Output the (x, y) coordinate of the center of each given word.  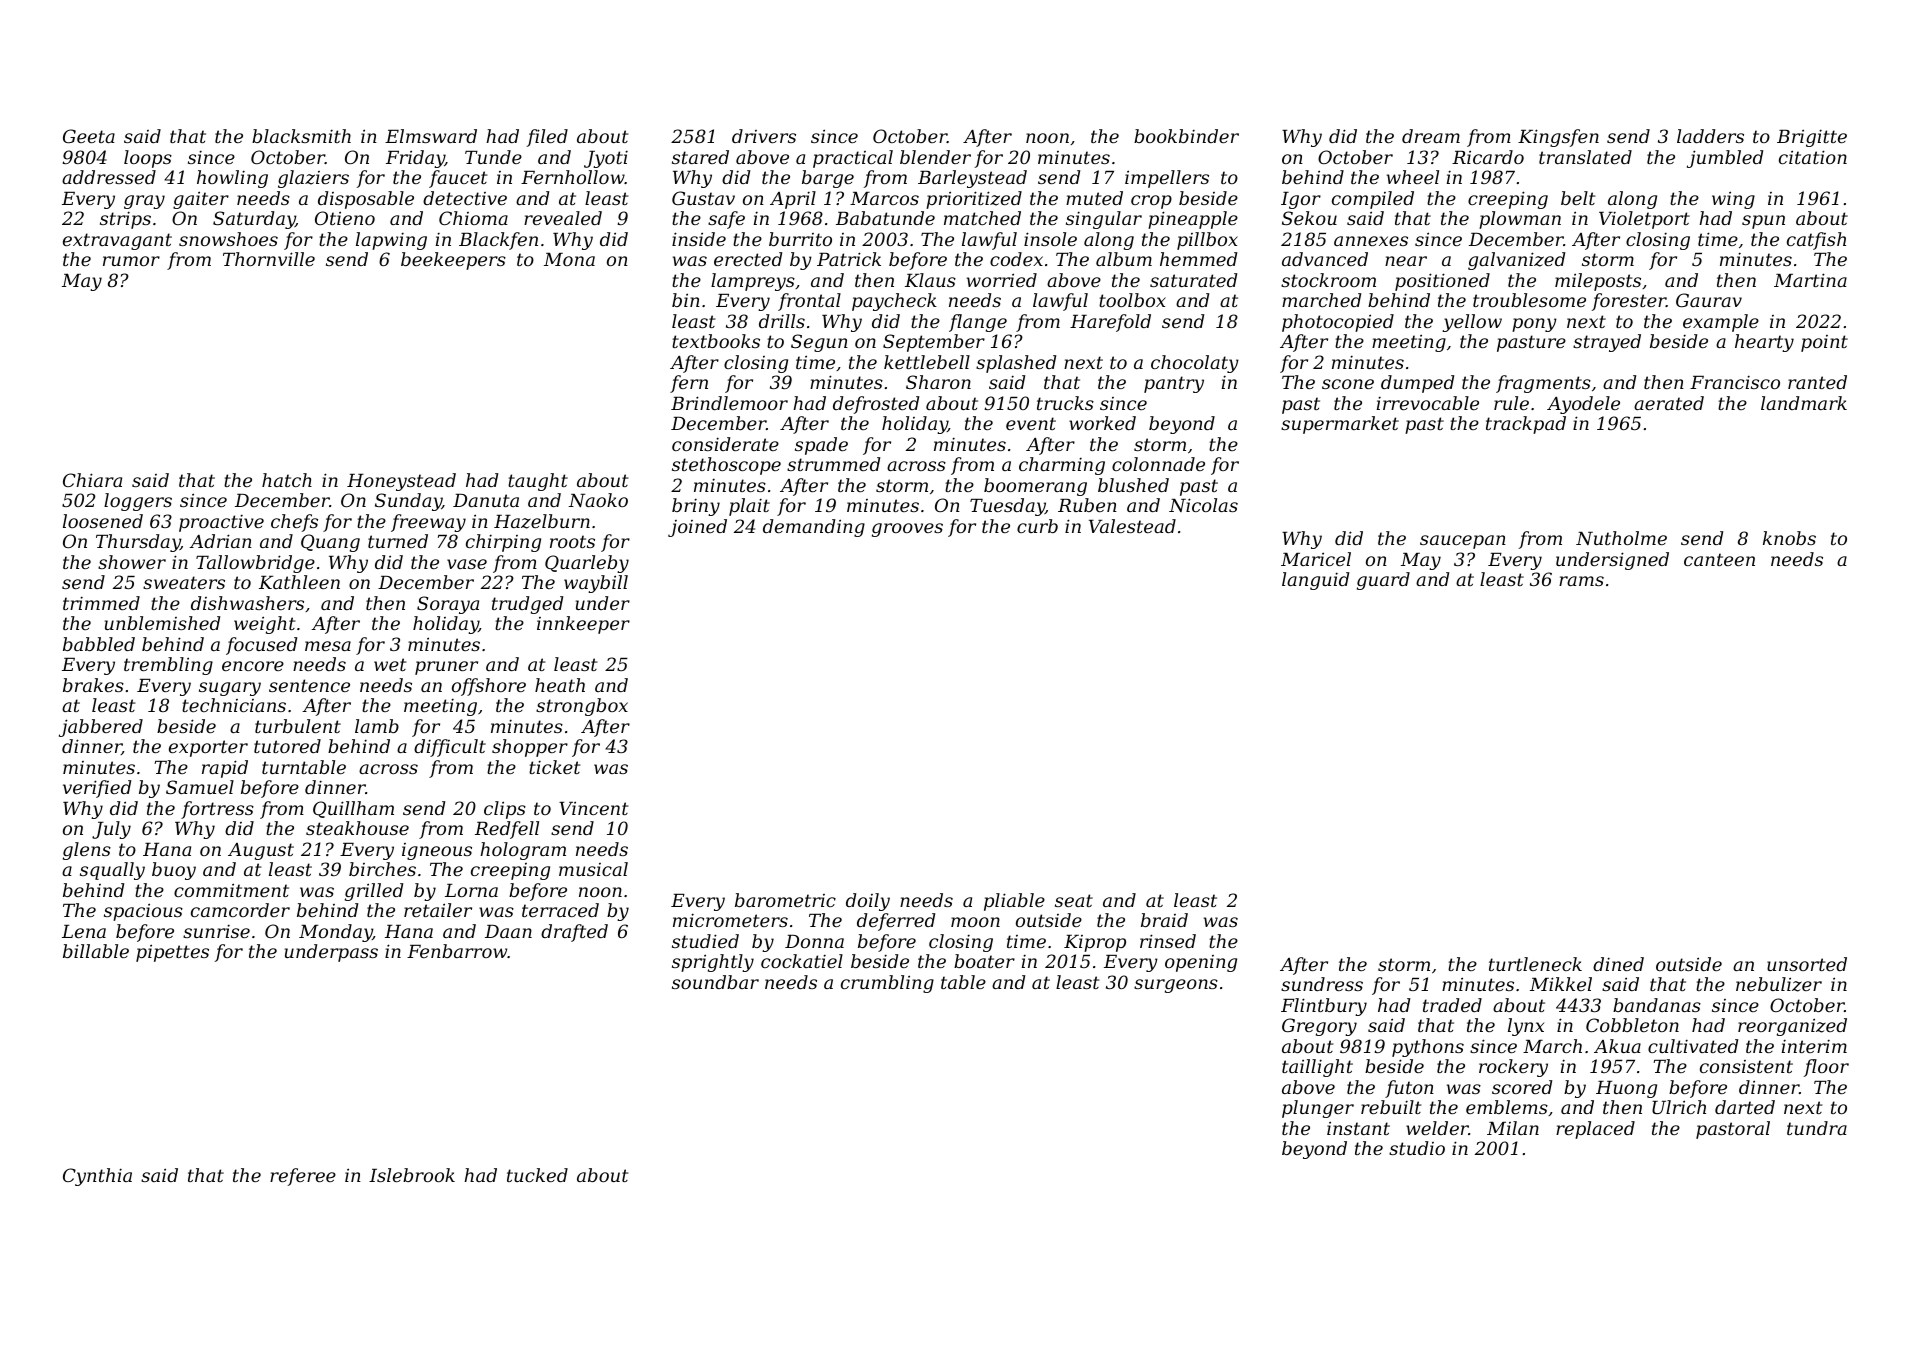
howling (232, 179)
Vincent (593, 808)
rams (1581, 581)
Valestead (1132, 526)
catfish (1816, 241)
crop (1151, 202)
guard (1383, 581)
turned (398, 541)
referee (303, 1177)
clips (505, 810)
